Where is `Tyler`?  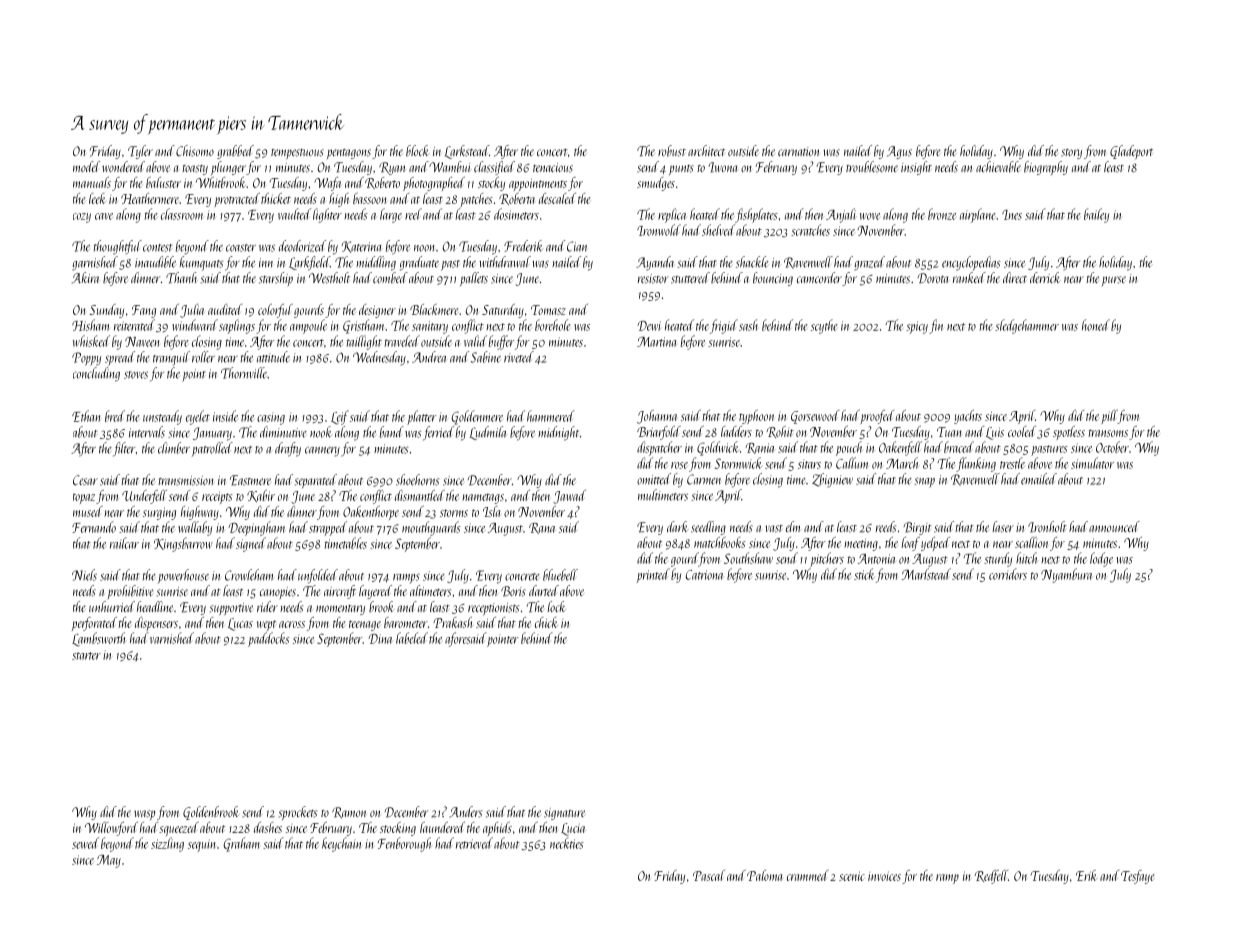 Tyler is located at coordinates (140, 152).
